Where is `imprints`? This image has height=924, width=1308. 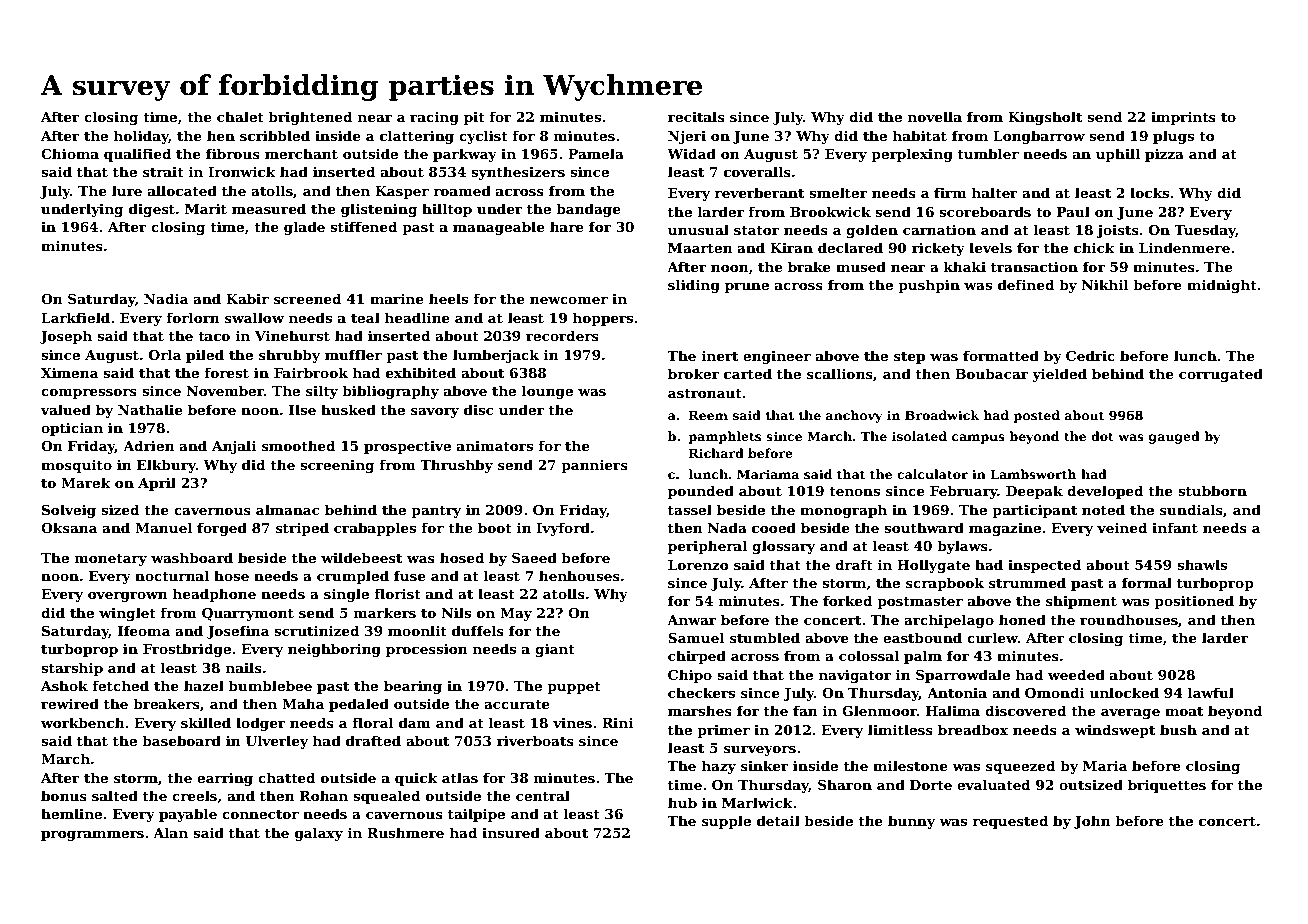
imprints is located at coordinates (1183, 118).
